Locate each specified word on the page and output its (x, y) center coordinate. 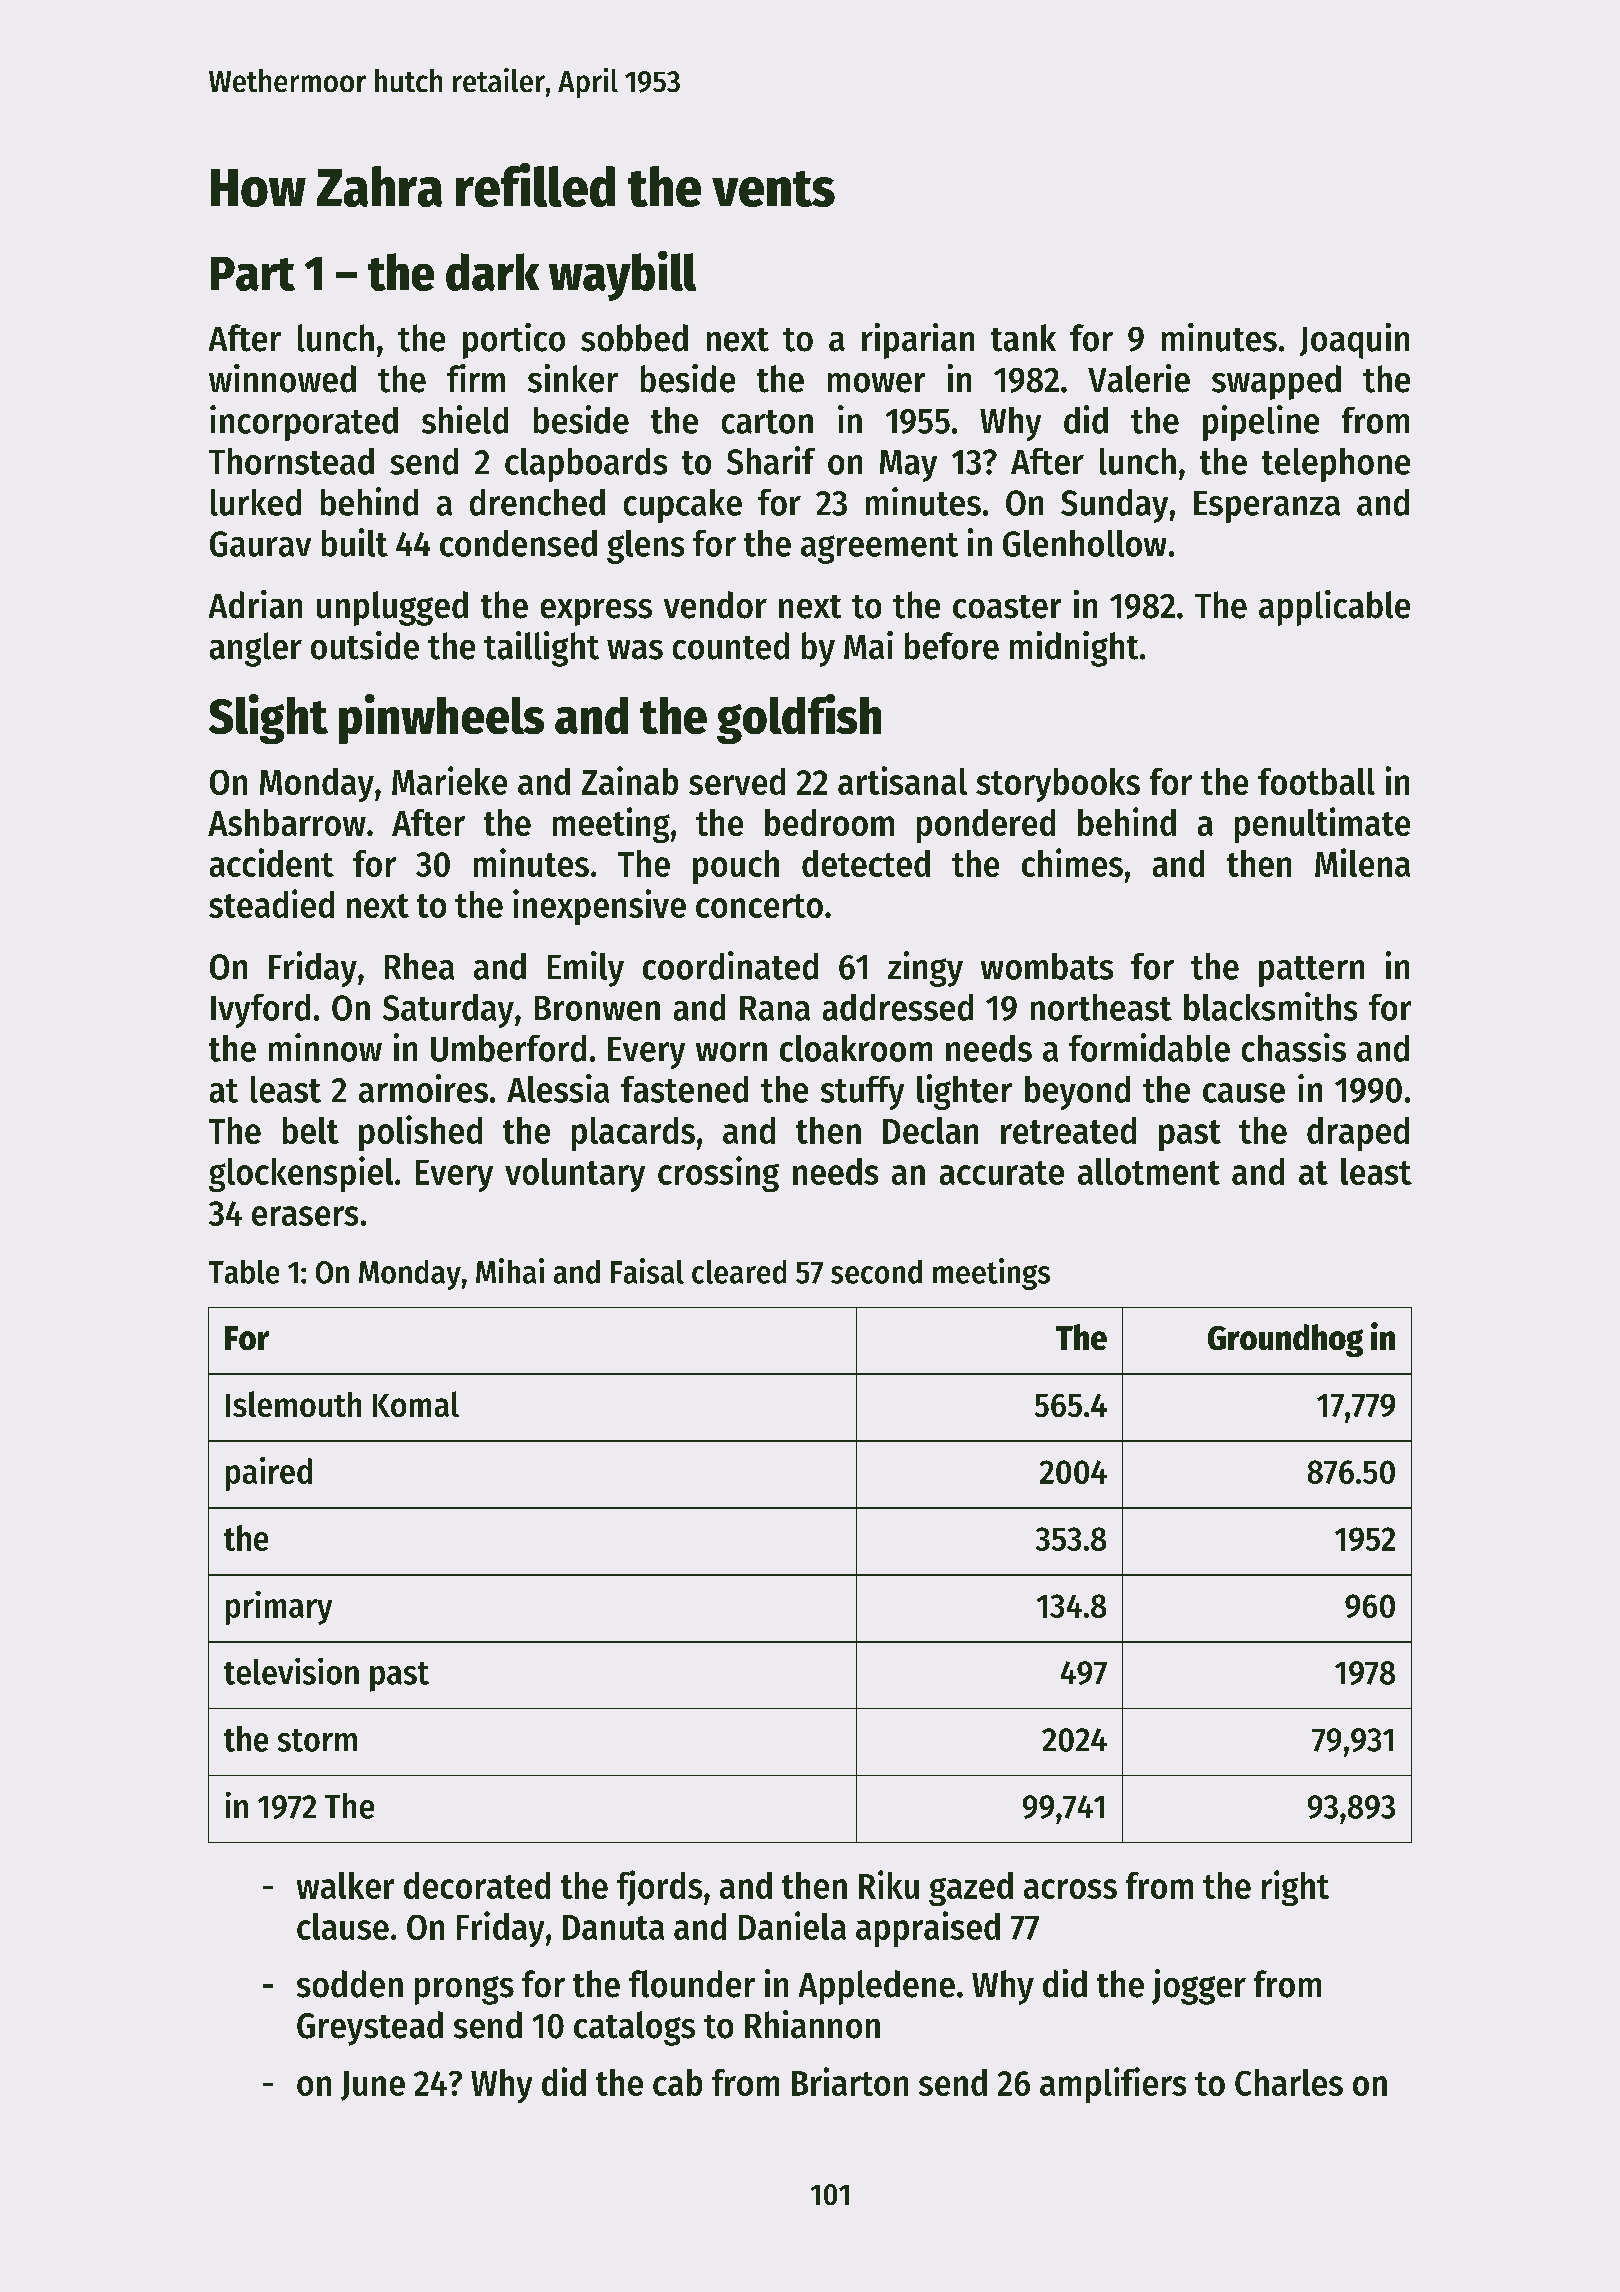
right (1295, 1888)
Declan (930, 1130)
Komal (416, 1404)
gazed (971, 1889)
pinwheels (441, 719)
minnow (325, 1047)
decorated (477, 1885)
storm (317, 1740)
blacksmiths (1270, 1006)
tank (1023, 338)
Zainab (630, 780)
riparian (918, 341)
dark (492, 272)
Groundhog (1285, 1340)
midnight (1074, 649)
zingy (925, 969)
